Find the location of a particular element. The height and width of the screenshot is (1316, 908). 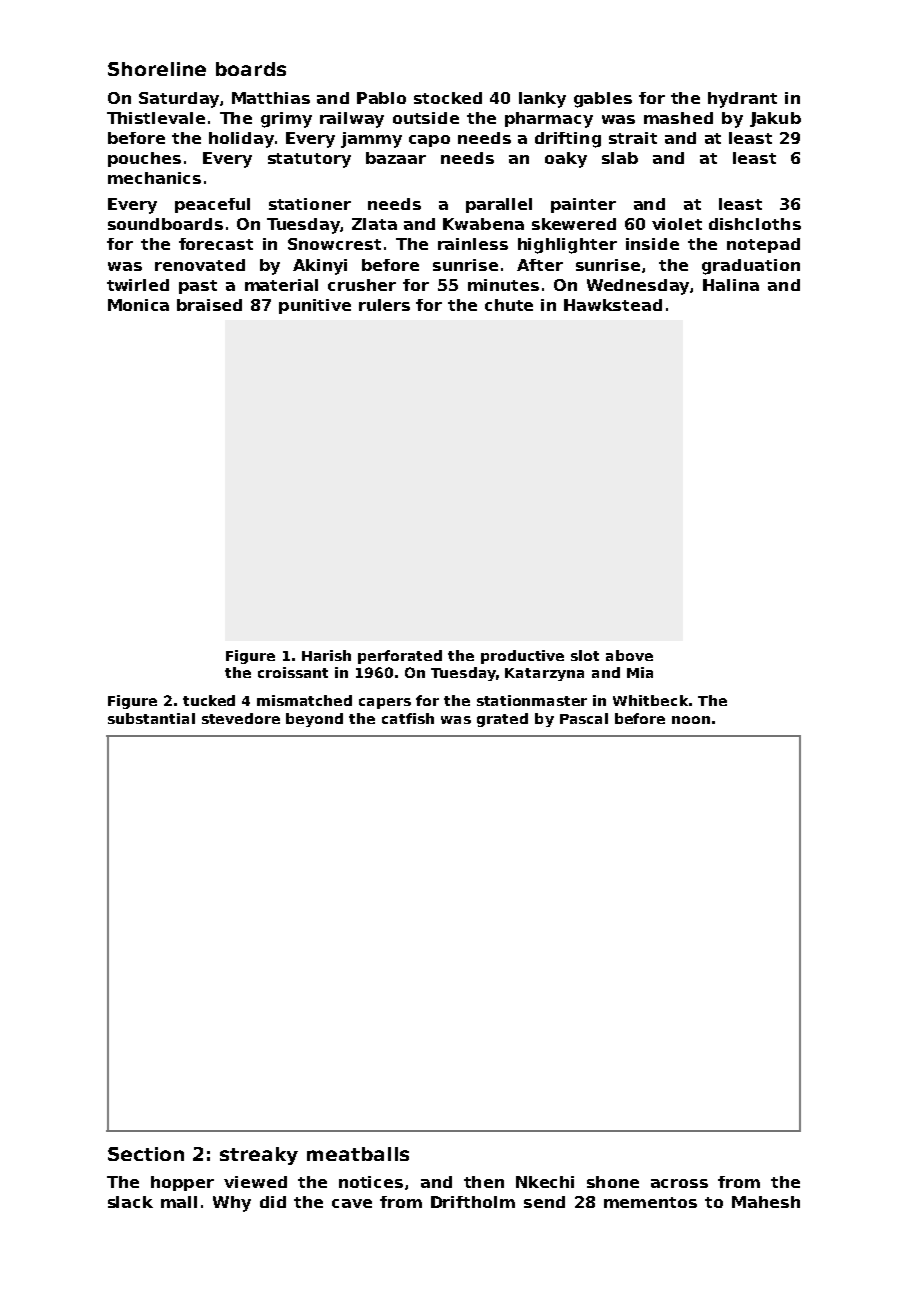

chute is located at coordinates (509, 305).
